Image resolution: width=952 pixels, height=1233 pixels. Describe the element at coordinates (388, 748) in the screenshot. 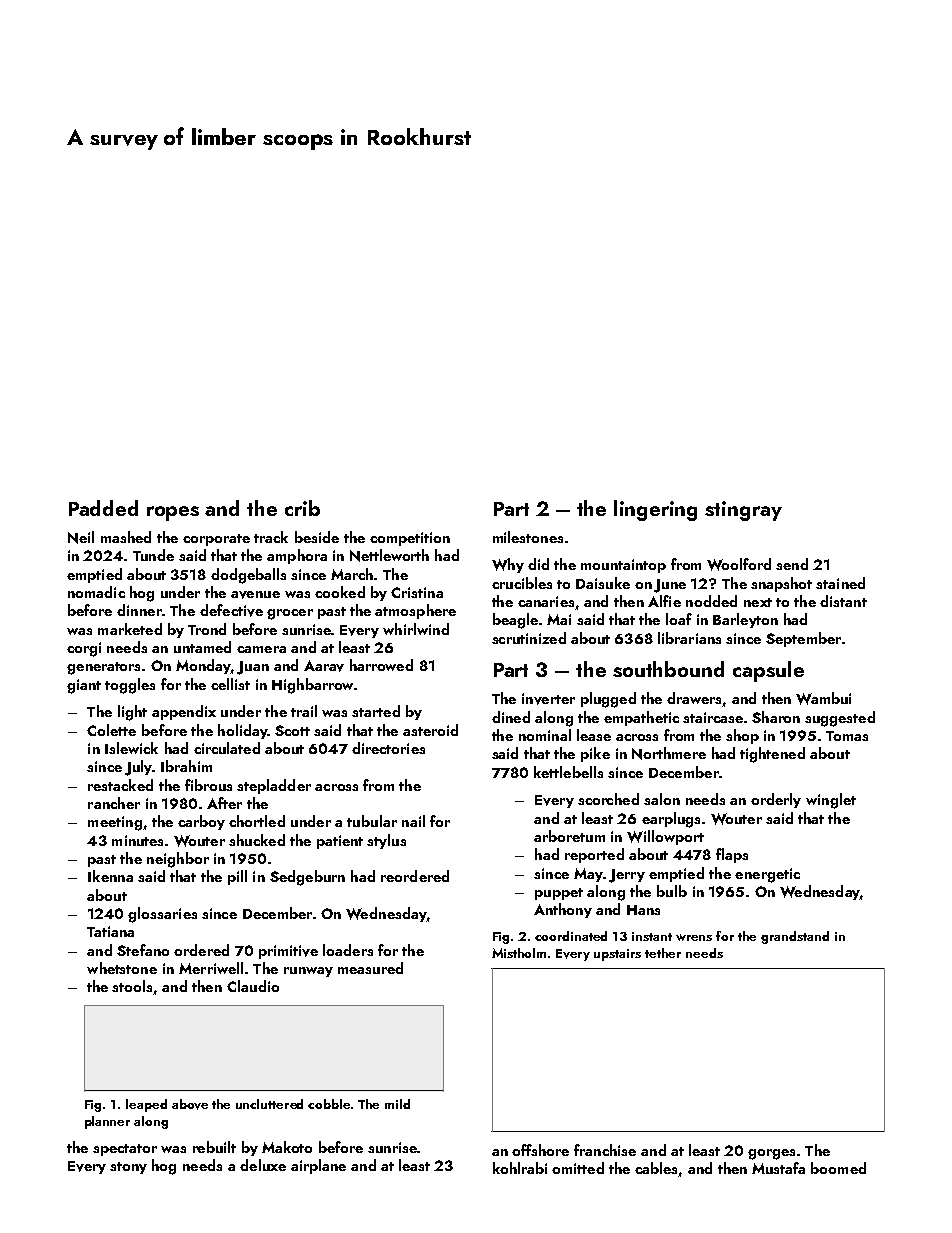

I see `directories` at that location.
